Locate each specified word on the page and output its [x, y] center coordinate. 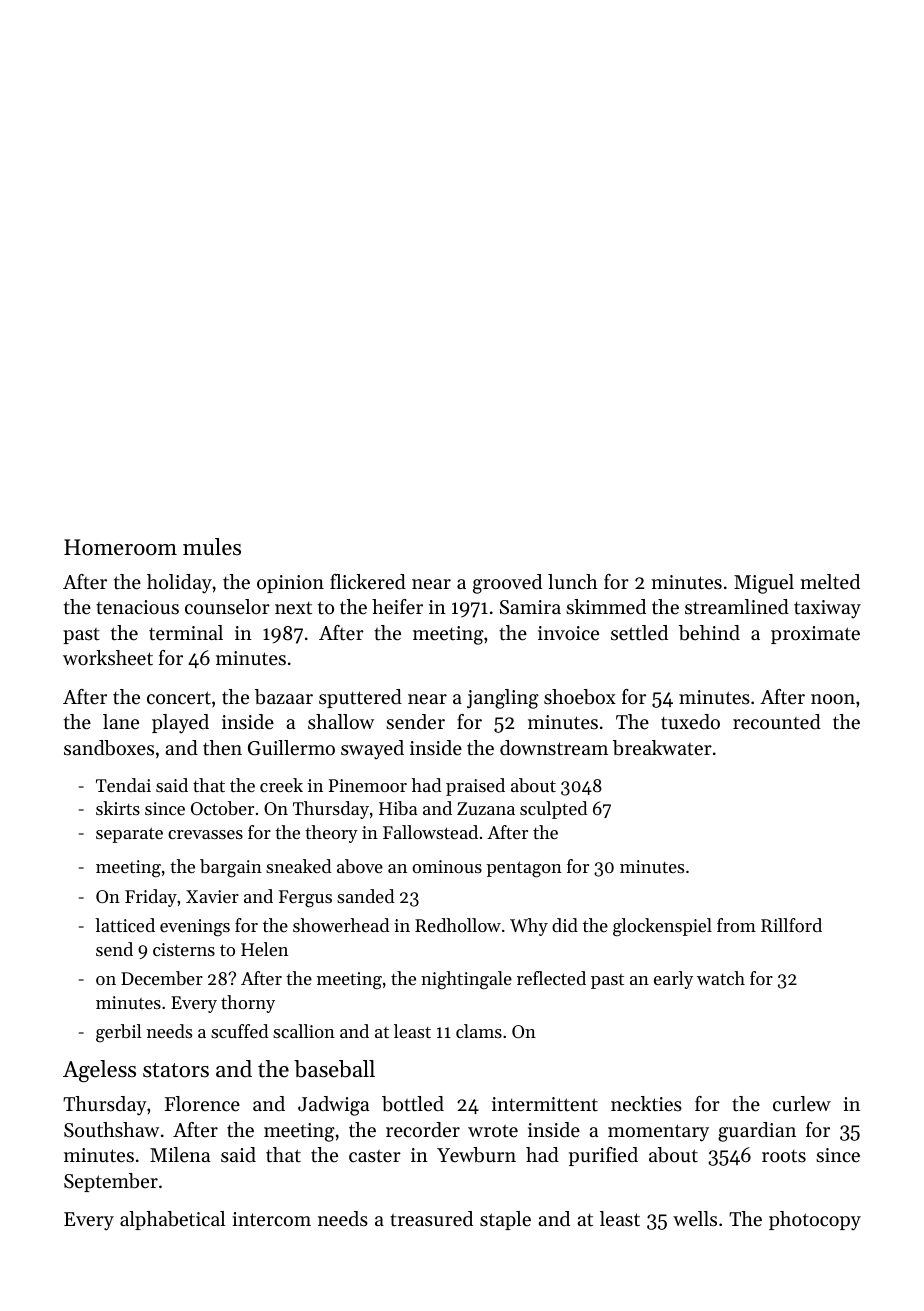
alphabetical [172, 1220]
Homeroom [120, 547]
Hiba [398, 808]
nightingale [466, 980]
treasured [431, 1219]
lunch [573, 581]
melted [830, 582]
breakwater [662, 748]
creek [281, 785]
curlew [802, 1104]
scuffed [239, 1031]
